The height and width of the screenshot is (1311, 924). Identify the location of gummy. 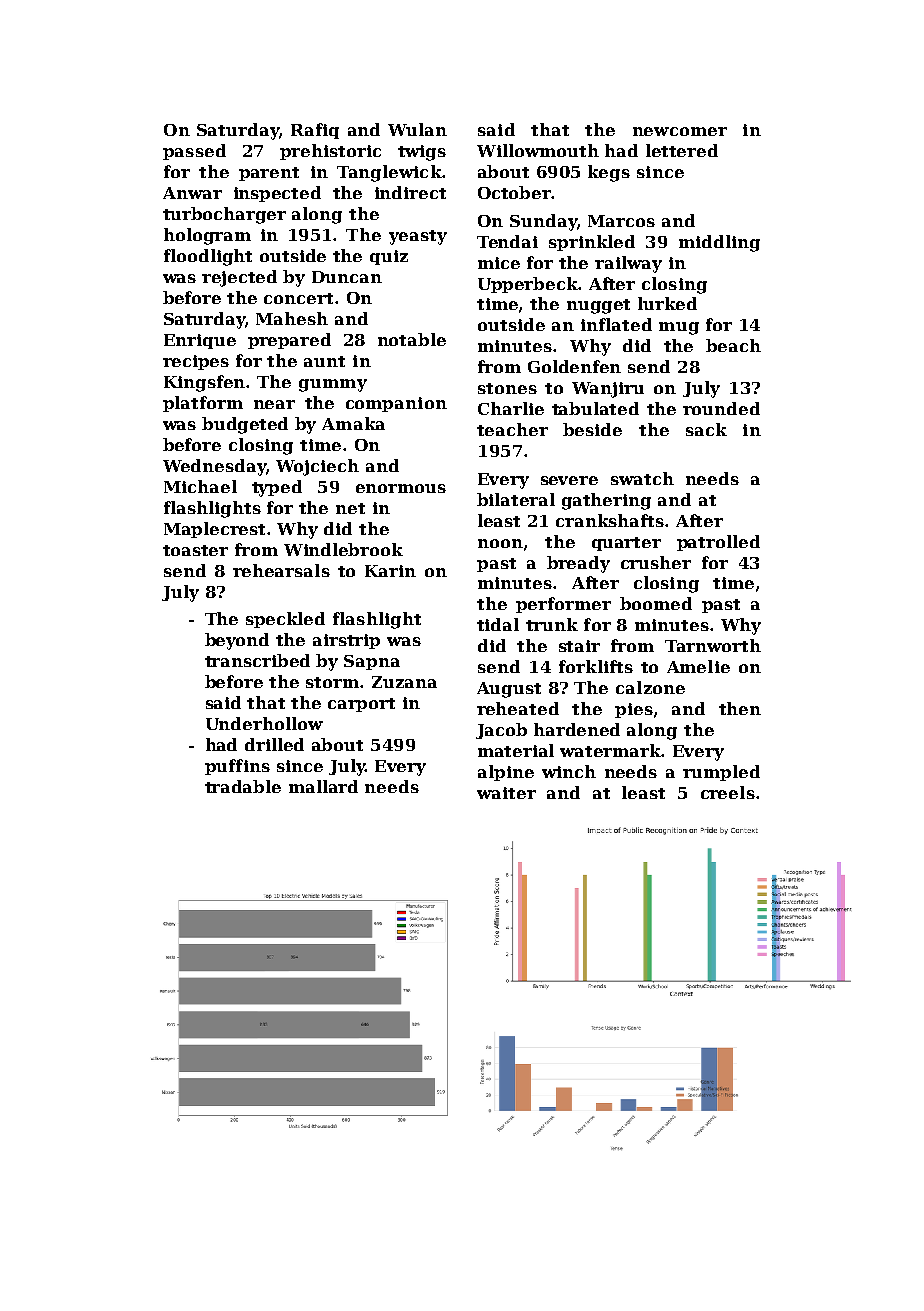
(333, 385).
